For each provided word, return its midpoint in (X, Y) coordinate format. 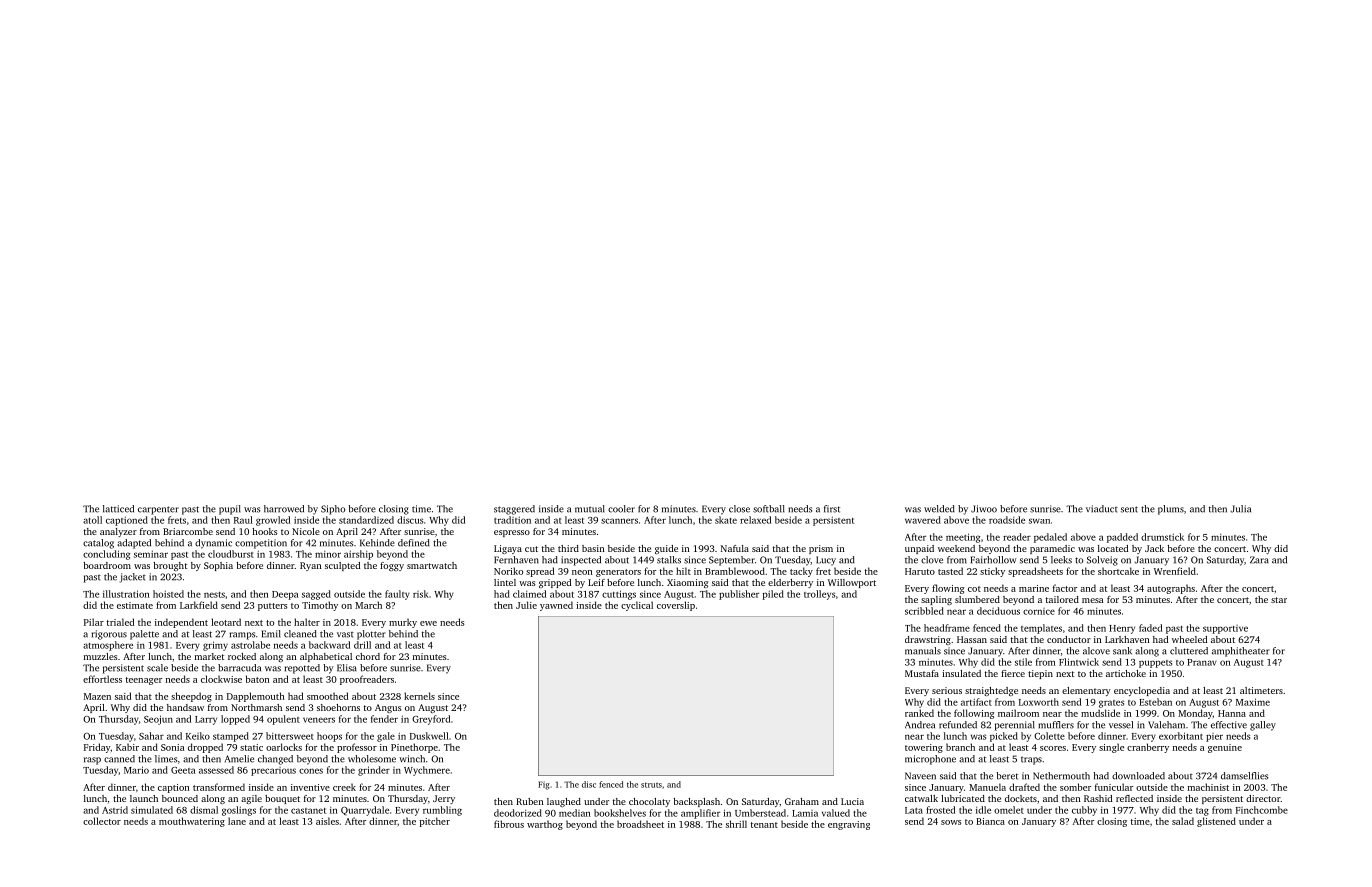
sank (1122, 651)
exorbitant (1181, 736)
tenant (764, 825)
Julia (1240, 509)
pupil (230, 510)
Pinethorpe (414, 748)
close (739, 509)
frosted (940, 810)
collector (102, 821)
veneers (319, 720)
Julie (526, 605)
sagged (316, 595)
